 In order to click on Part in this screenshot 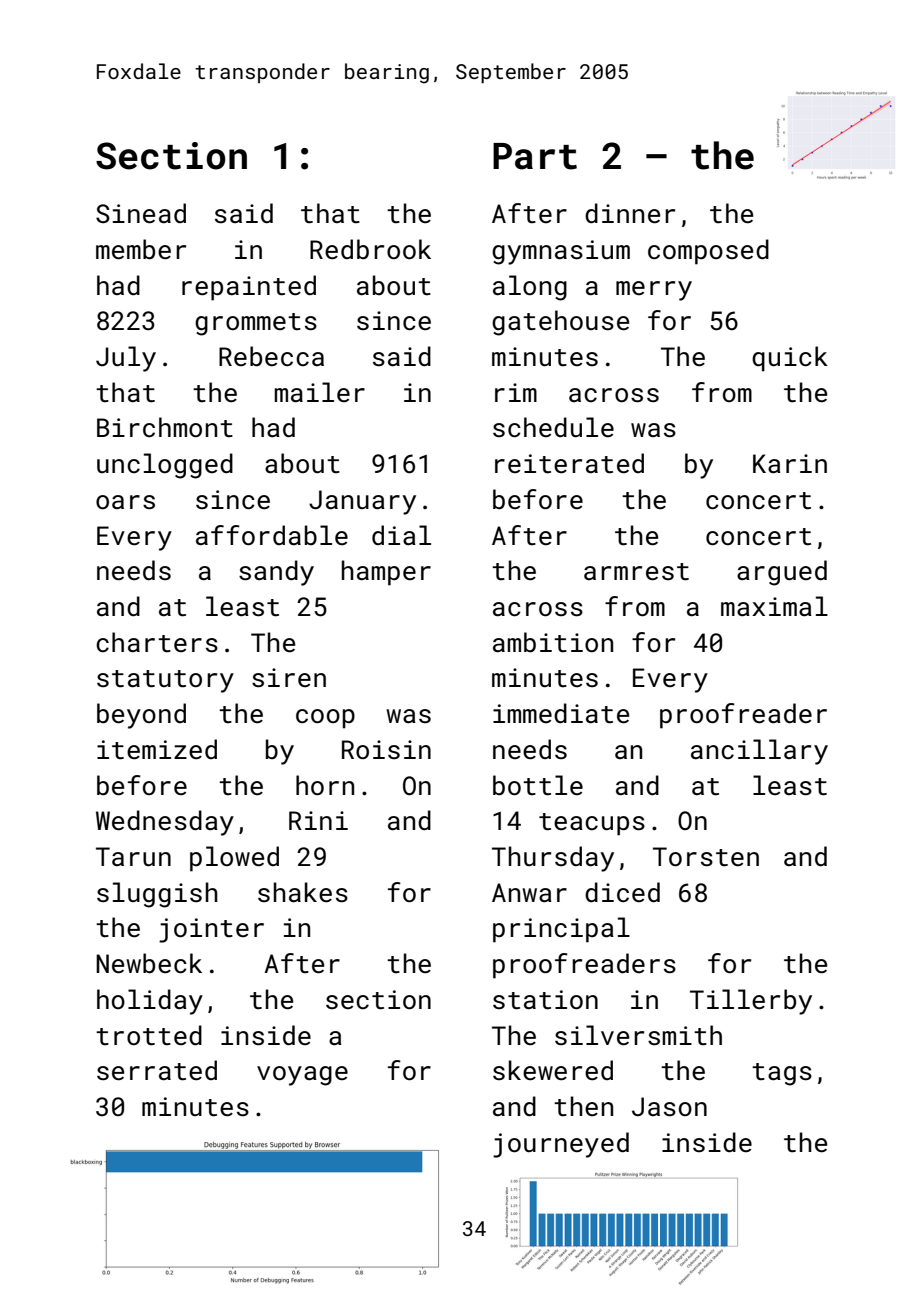, I will do `click(535, 156)`.
